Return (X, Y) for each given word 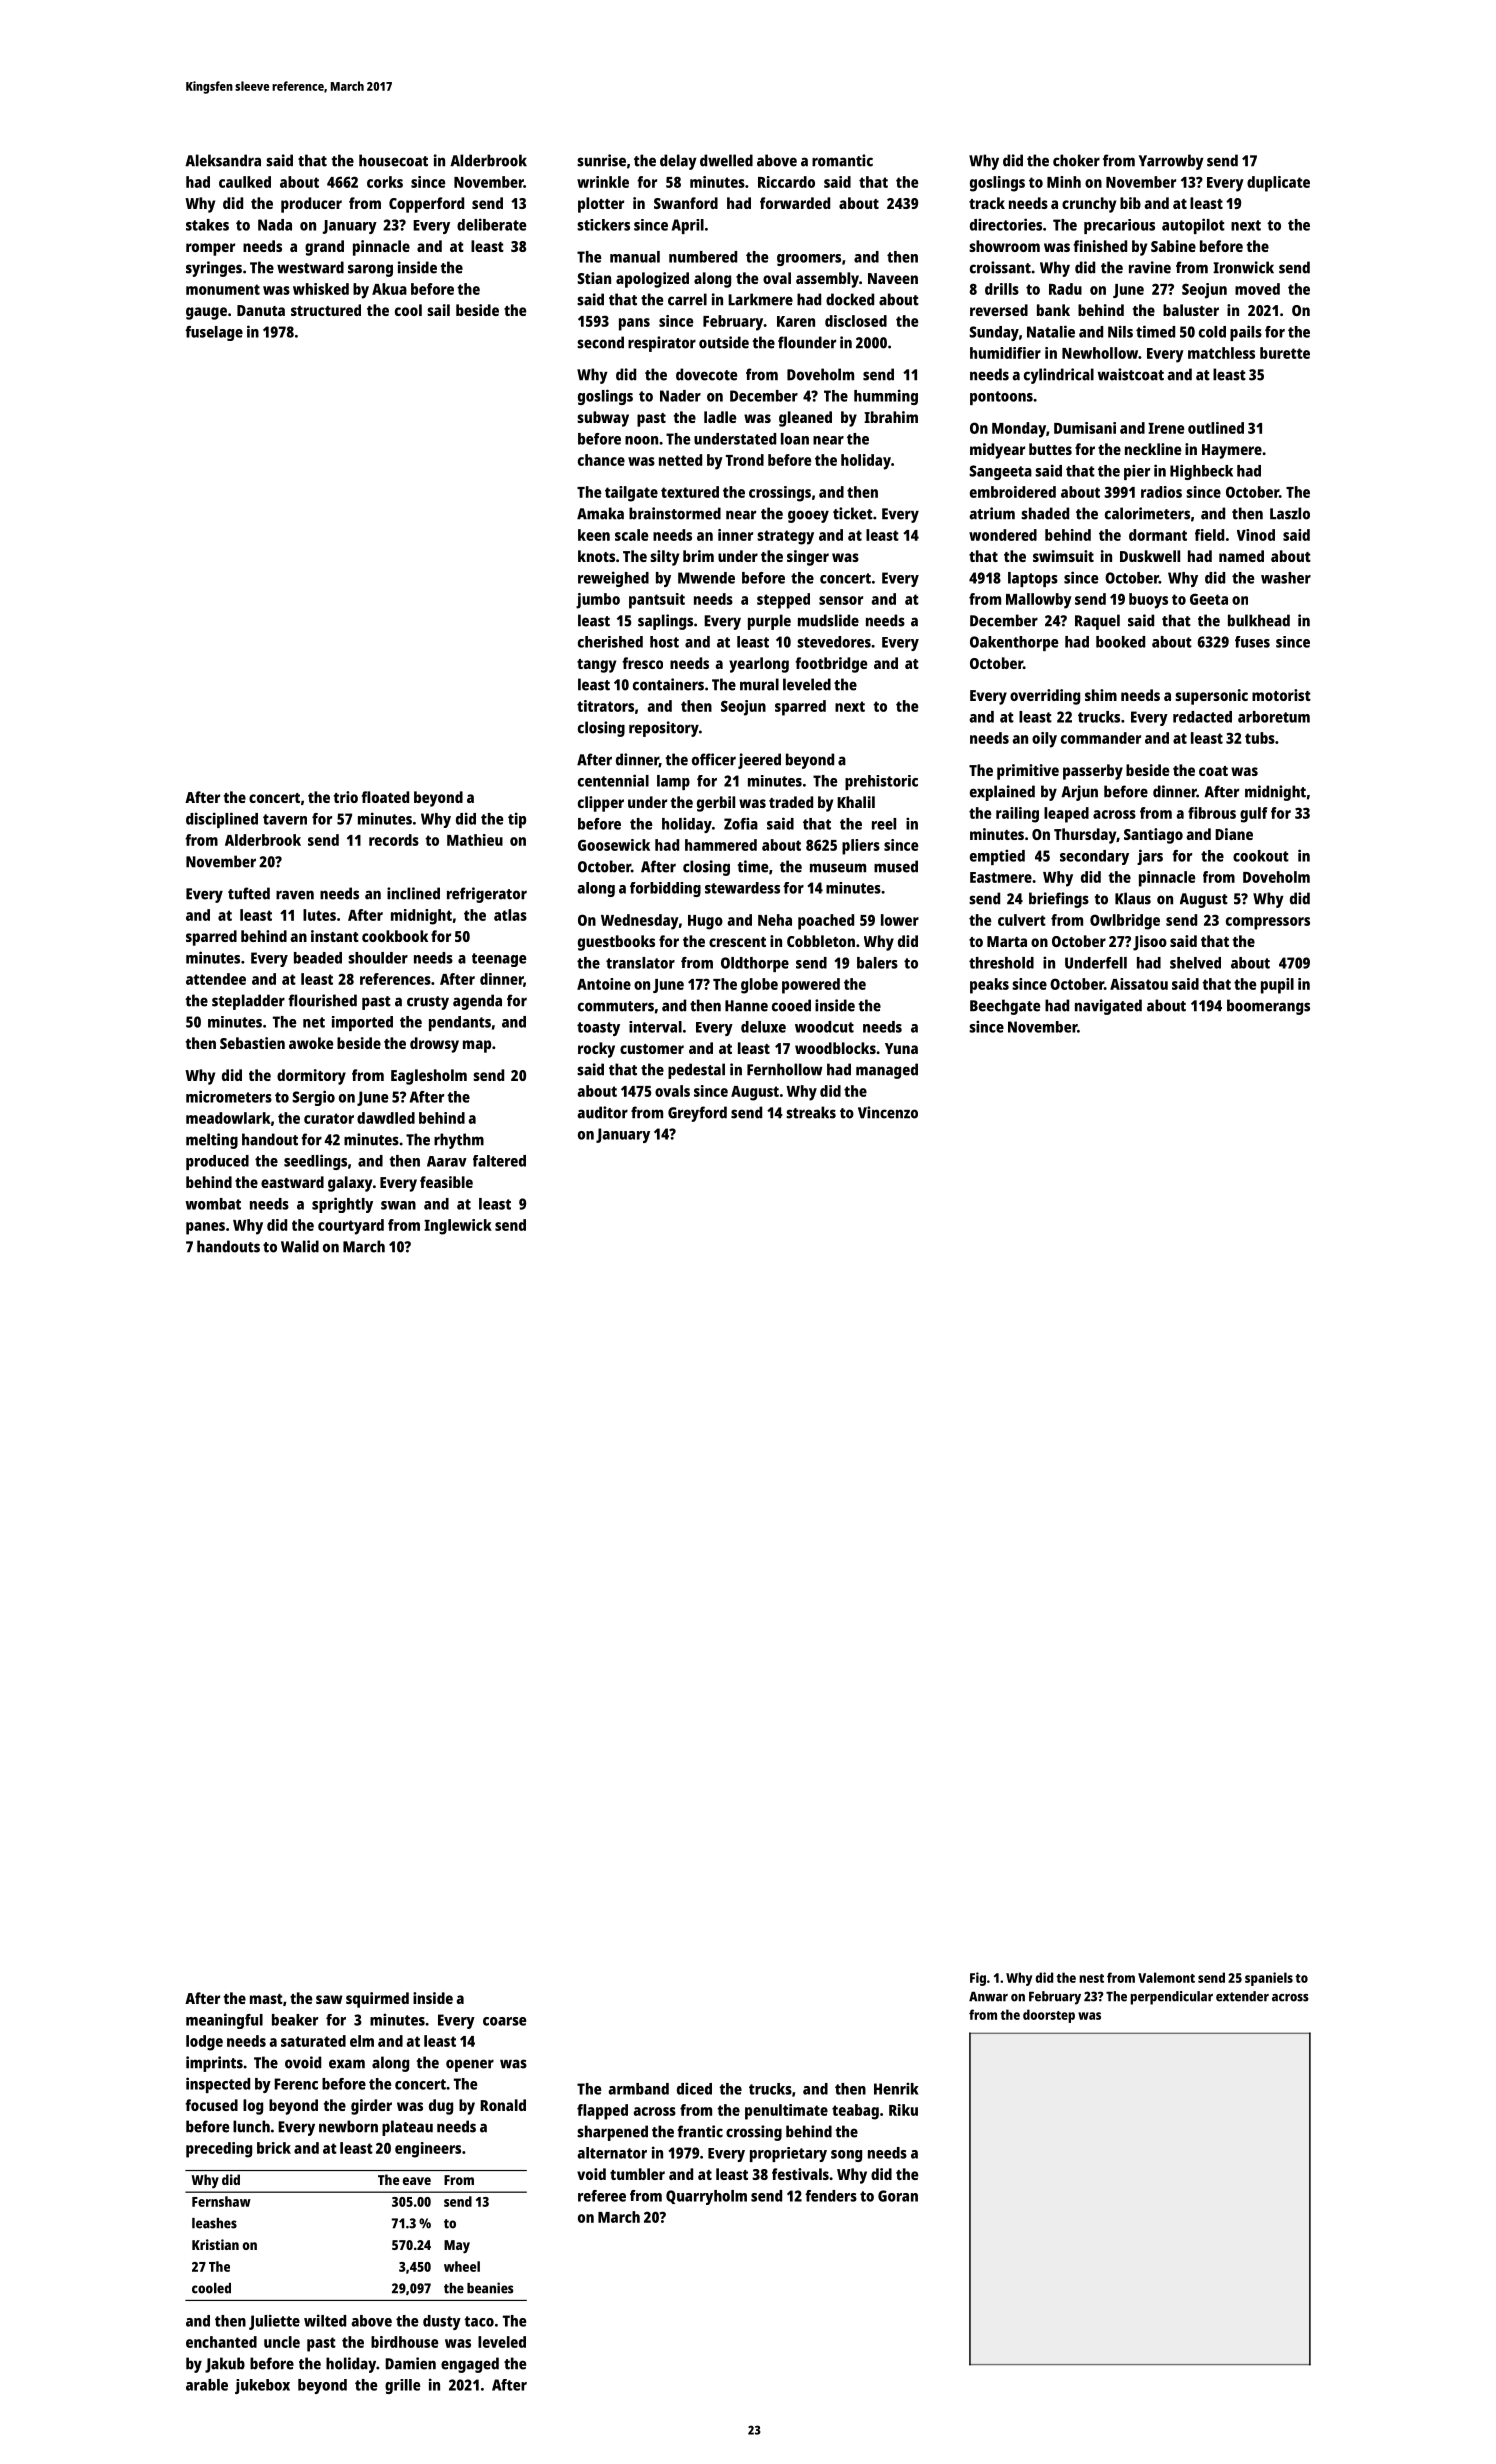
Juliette (274, 2322)
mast (266, 1999)
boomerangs (1268, 1007)
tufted (249, 893)
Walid (300, 1246)
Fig (978, 1979)
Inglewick (458, 1227)
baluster (1191, 310)
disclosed (856, 321)
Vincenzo (888, 1112)
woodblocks (835, 1048)
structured (326, 310)
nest (1091, 1978)
